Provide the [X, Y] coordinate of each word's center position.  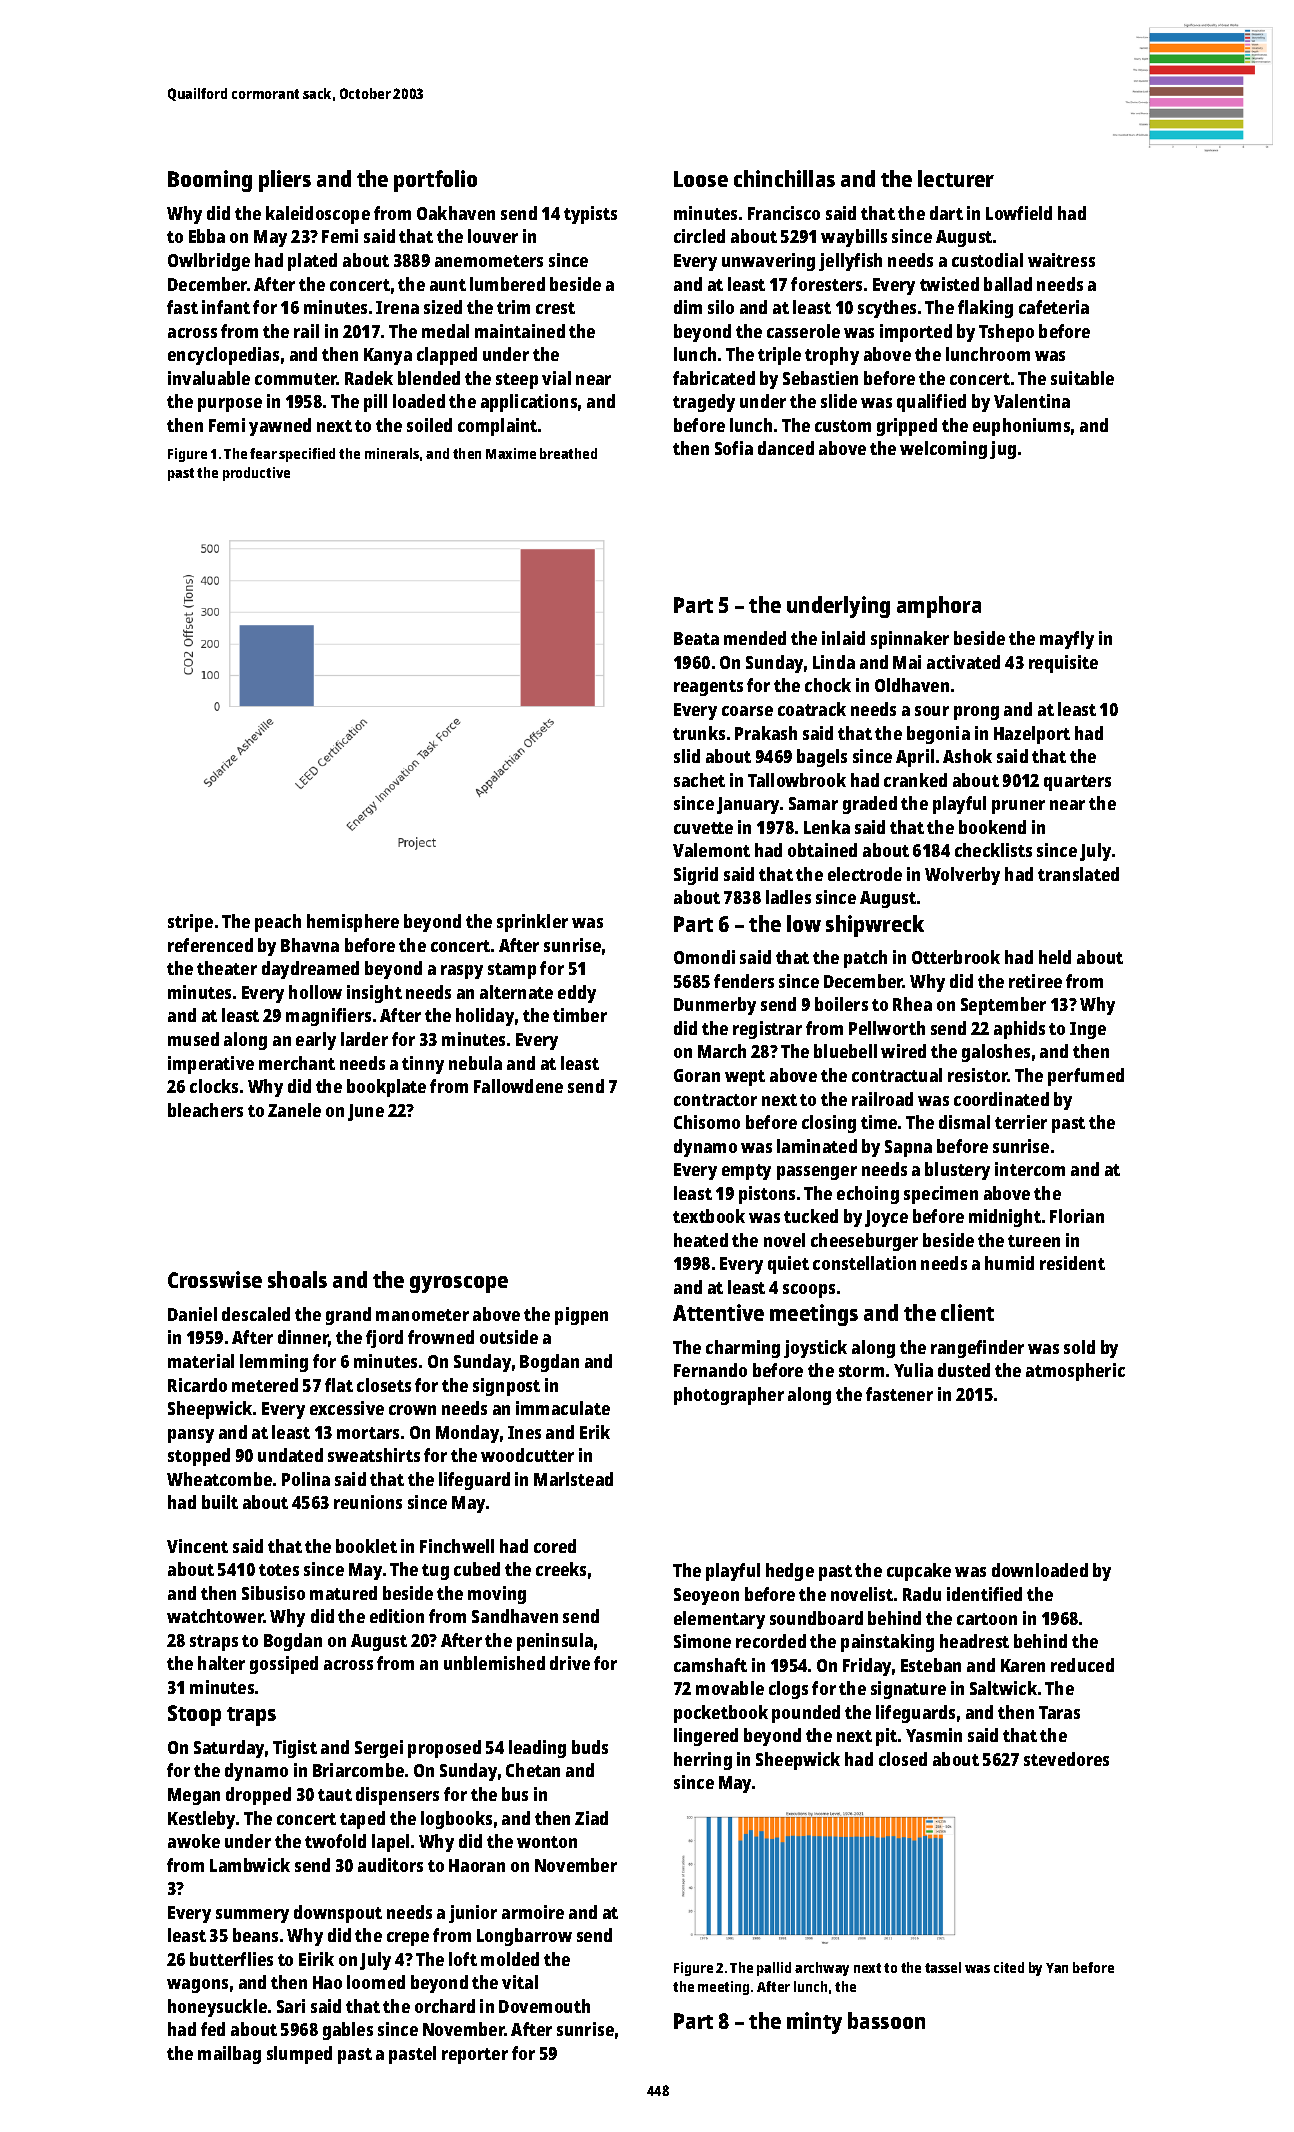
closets [384, 1385]
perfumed [1086, 1077]
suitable [1082, 378]
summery [252, 1916]
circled [699, 236]
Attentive [718, 1312]
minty [814, 2023]
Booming [210, 181]
